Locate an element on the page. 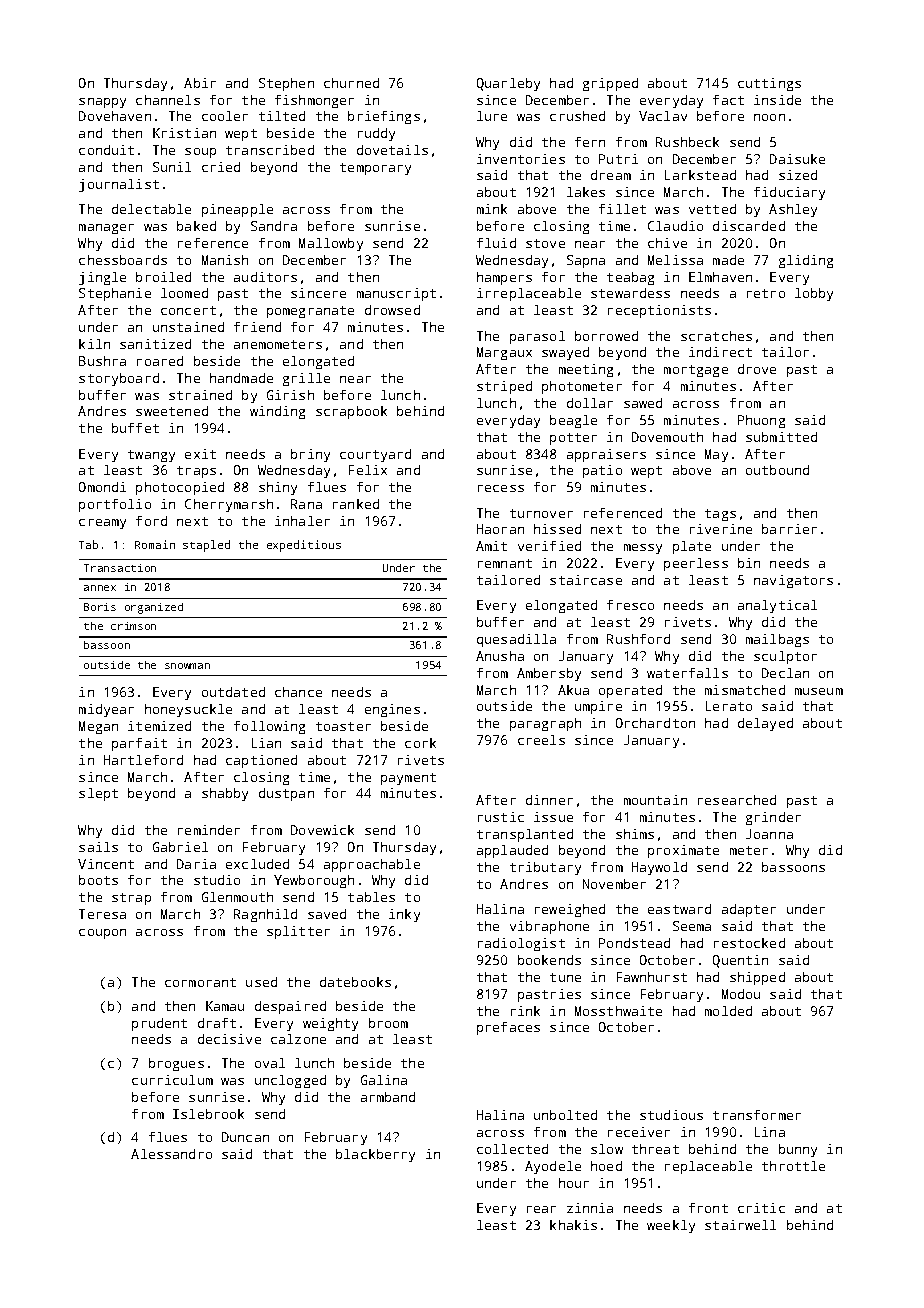 Image resolution: width=924 pixels, height=1308 pixels. jingle is located at coordinates (102, 278).
